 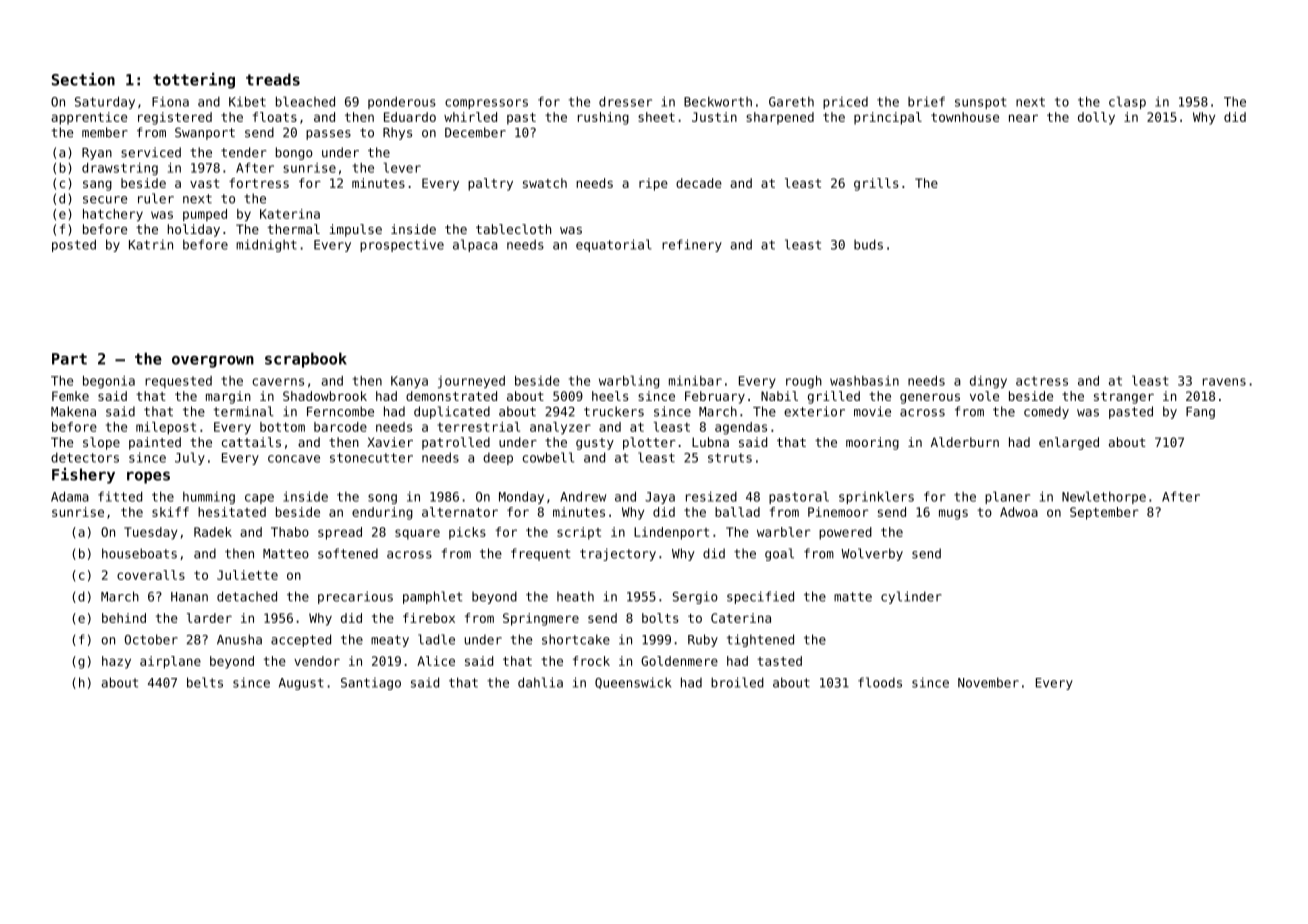 I want to click on buds, so click(x=868, y=244).
